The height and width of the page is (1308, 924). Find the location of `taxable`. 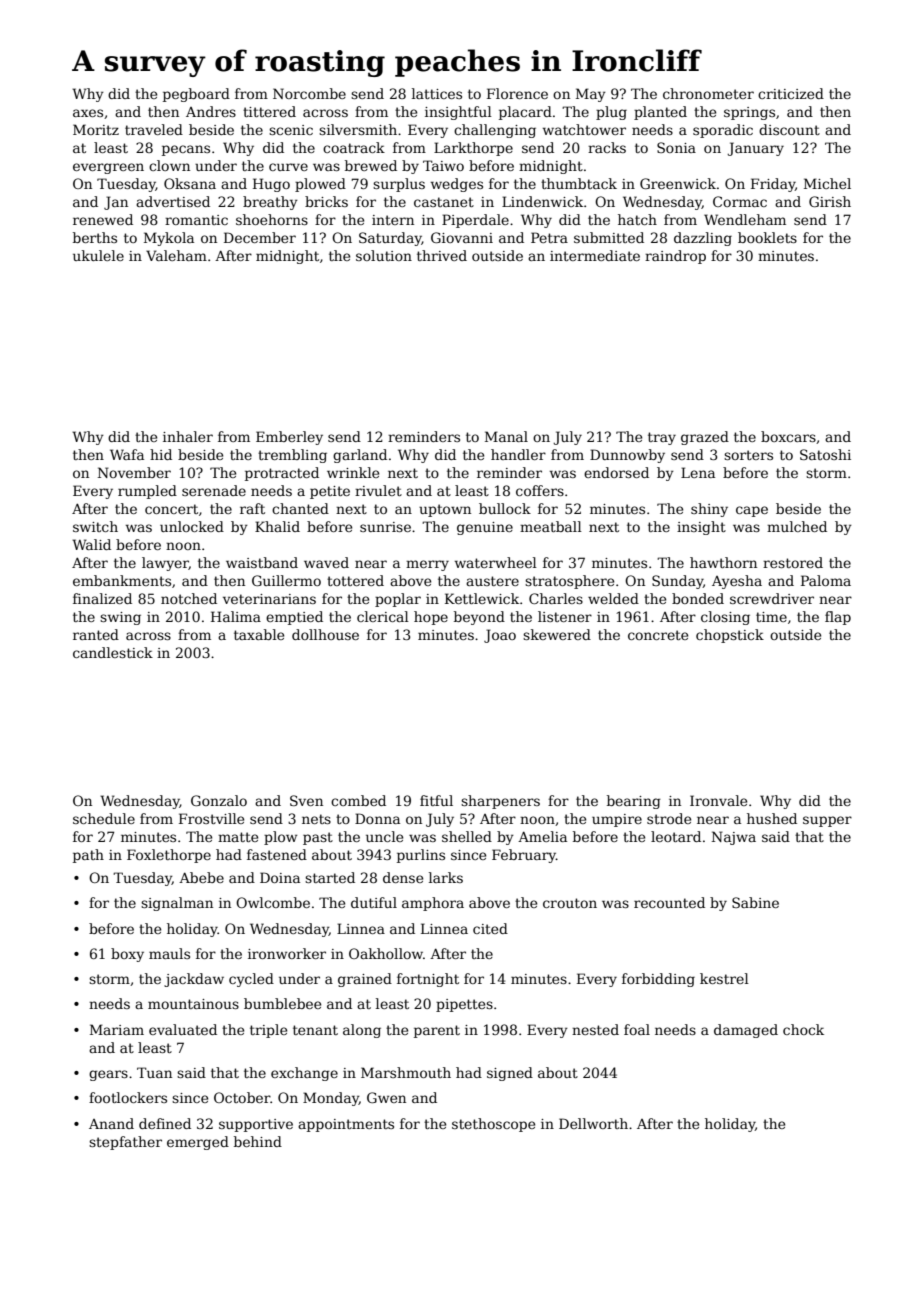

taxable is located at coordinates (259, 634).
